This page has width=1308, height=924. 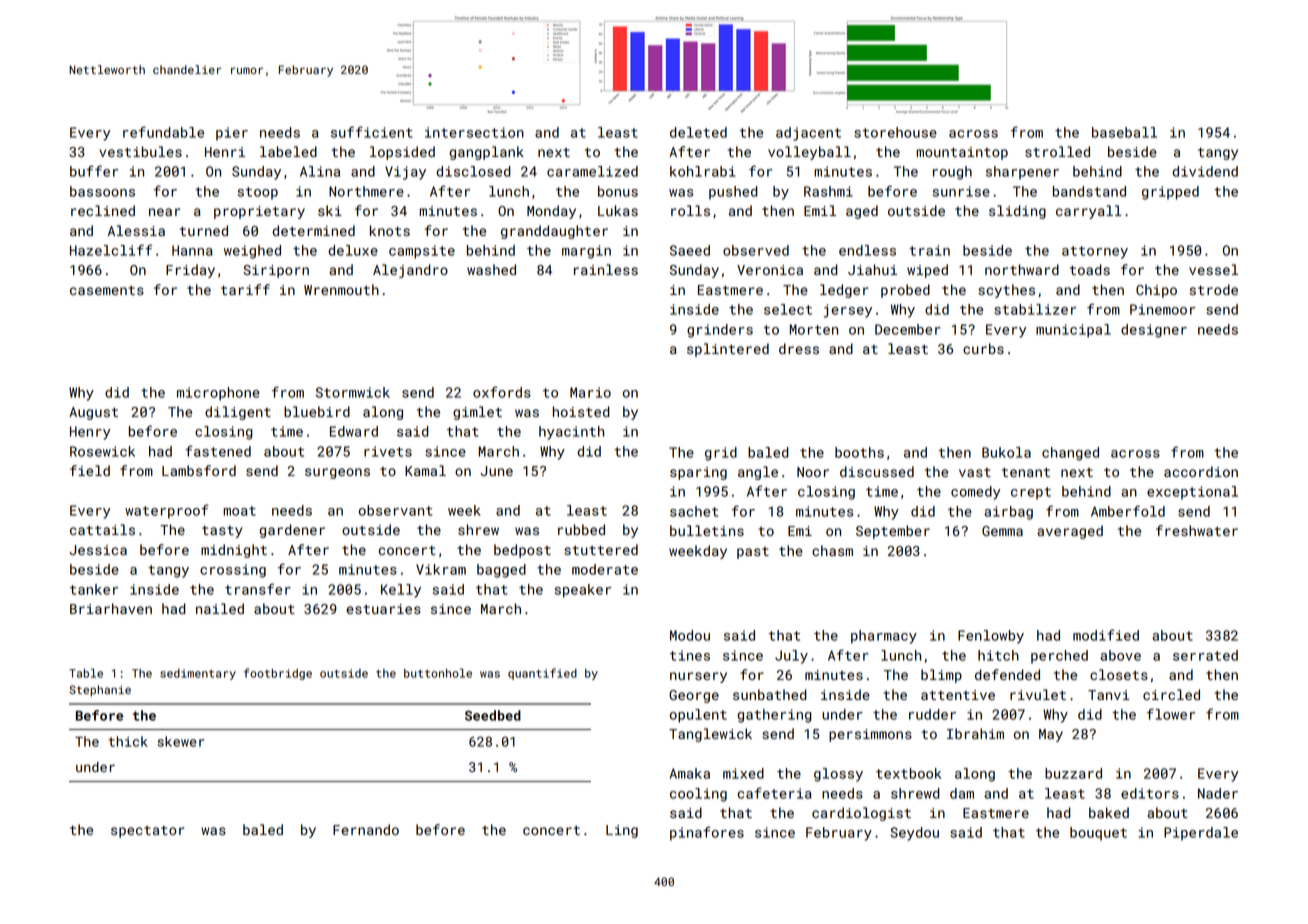 What do you see at coordinates (606, 269) in the page?
I see `rainless` at bounding box center [606, 269].
